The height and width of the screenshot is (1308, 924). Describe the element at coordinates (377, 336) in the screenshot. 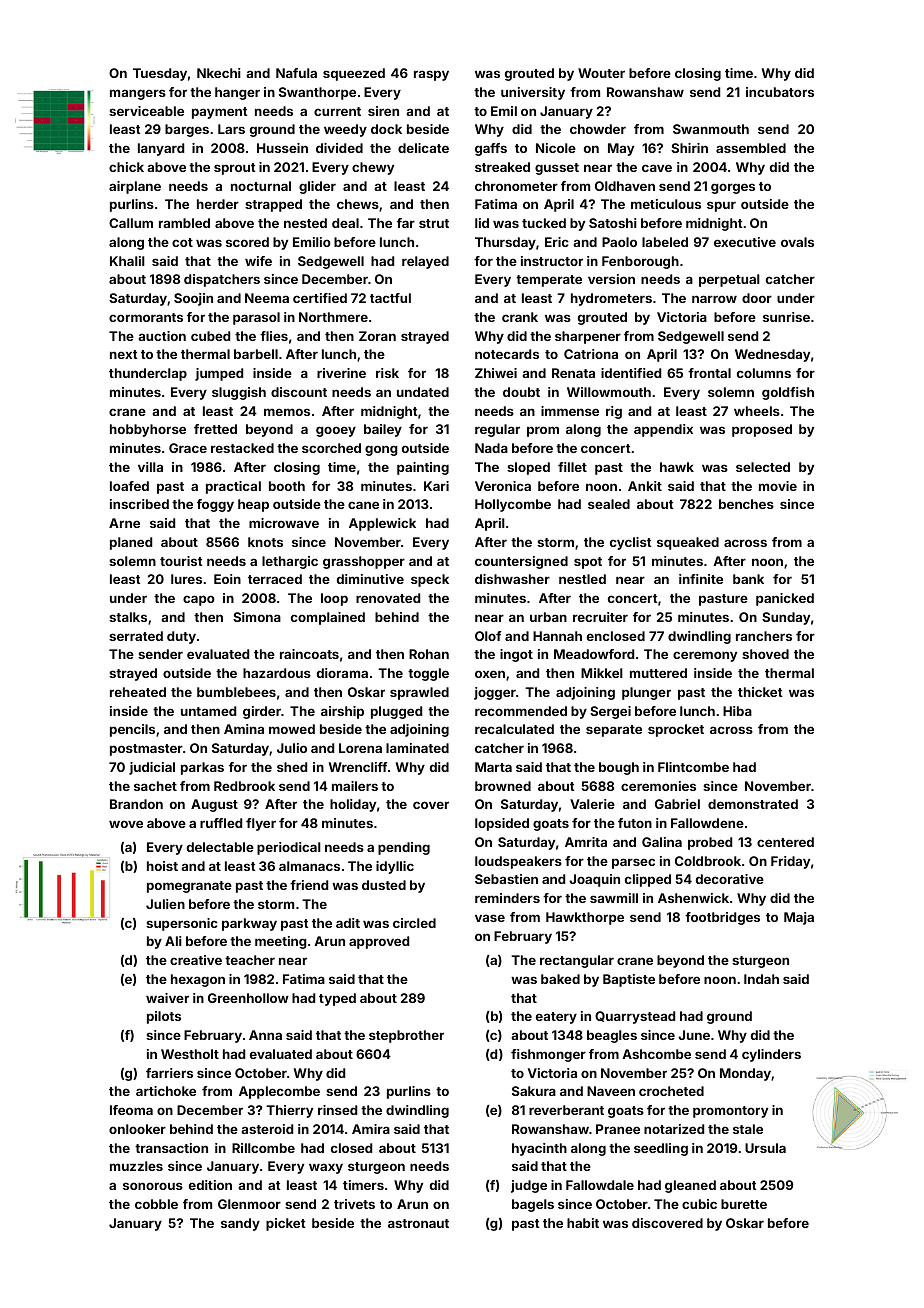

I see `Zoran` at that location.
